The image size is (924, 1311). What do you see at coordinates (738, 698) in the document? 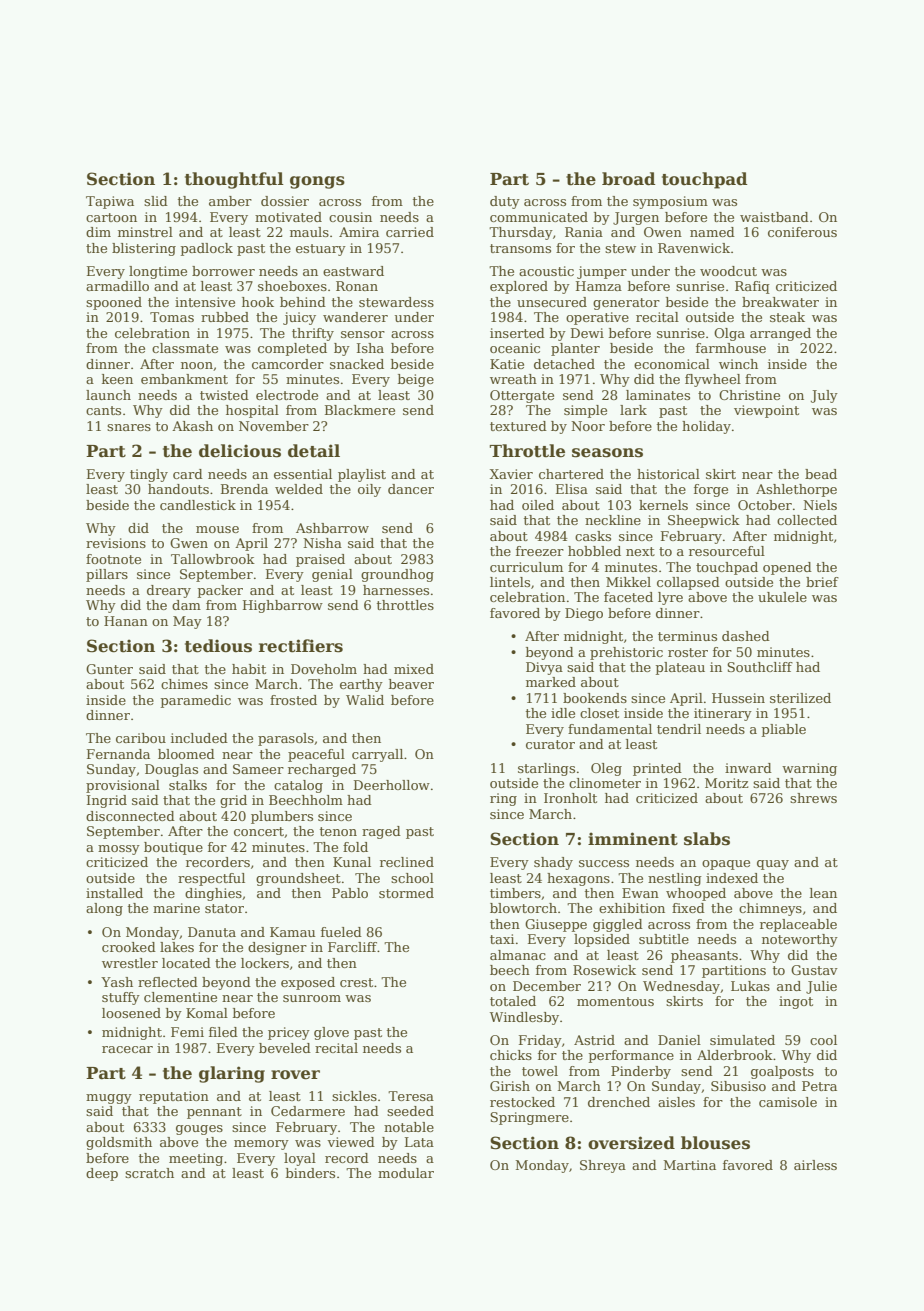
I see `Hussein` at bounding box center [738, 698].
